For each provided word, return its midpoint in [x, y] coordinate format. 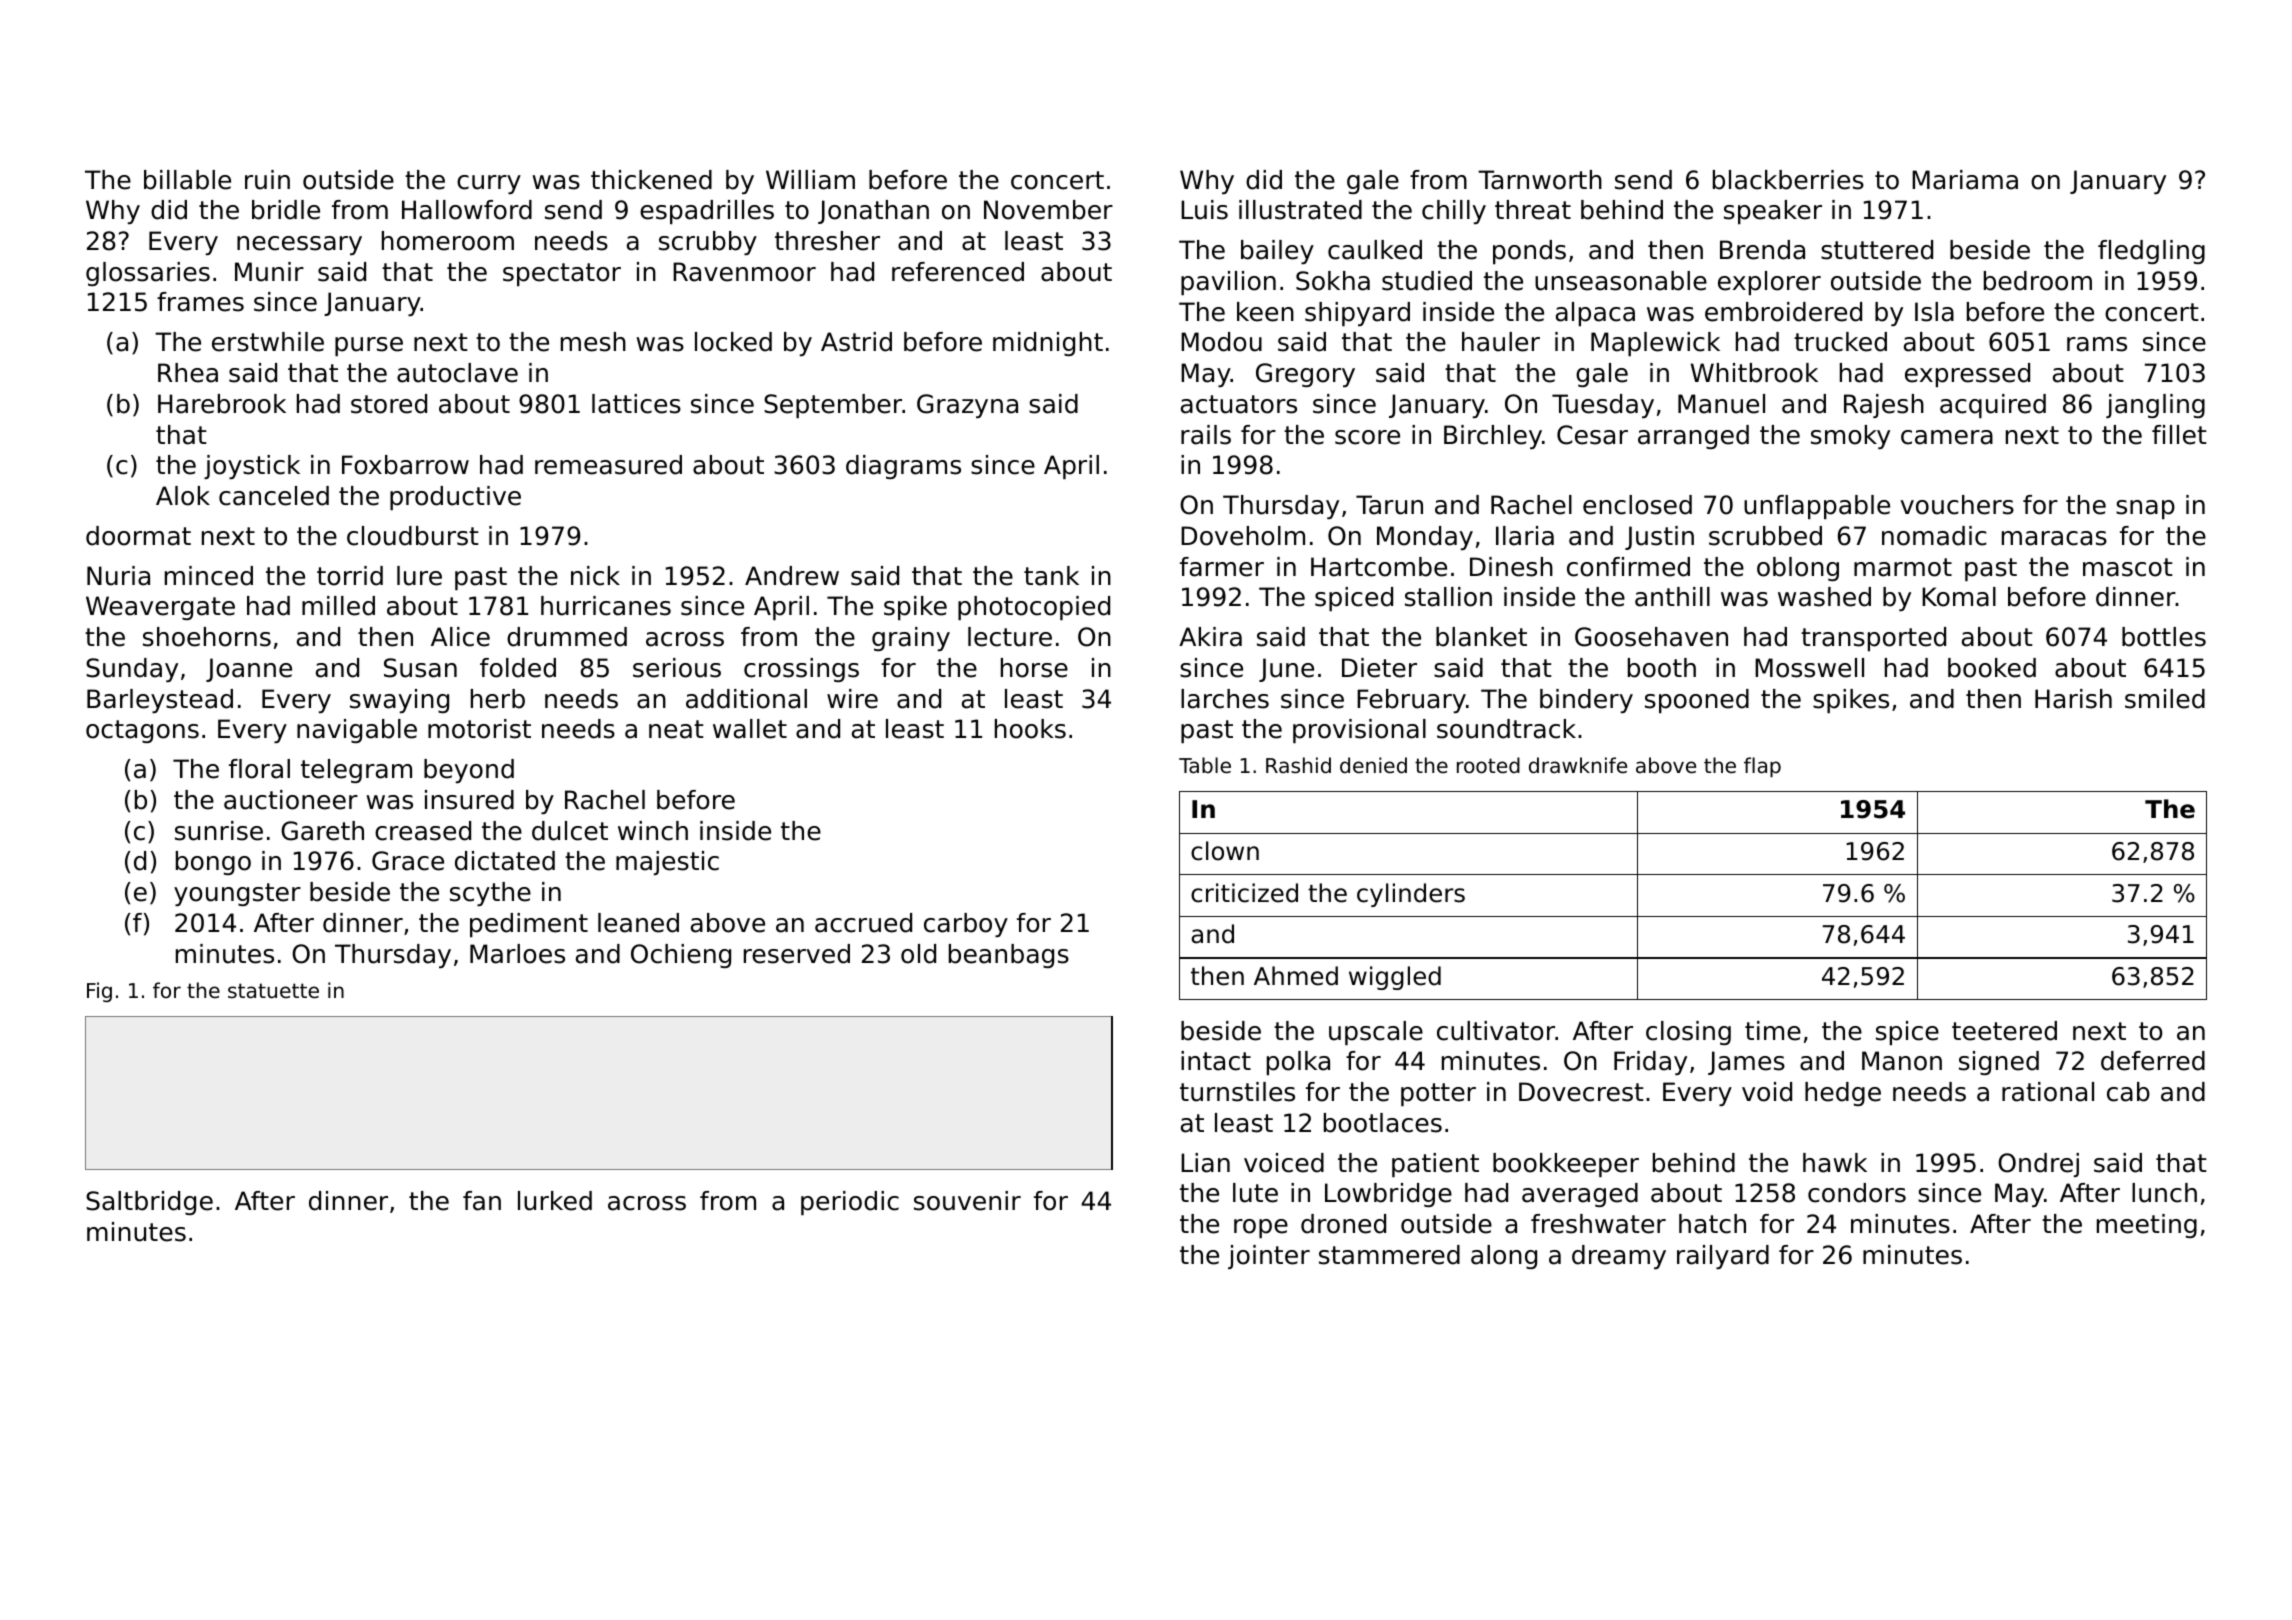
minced [209, 576]
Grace [408, 861]
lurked [555, 1201]
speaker [1773, 212]
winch [653, 831]
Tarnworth [1540, 180]
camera [1947, 437]
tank [1051, 576]
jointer [1269, 1257]
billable [187, 180]
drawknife [1578, 765]
